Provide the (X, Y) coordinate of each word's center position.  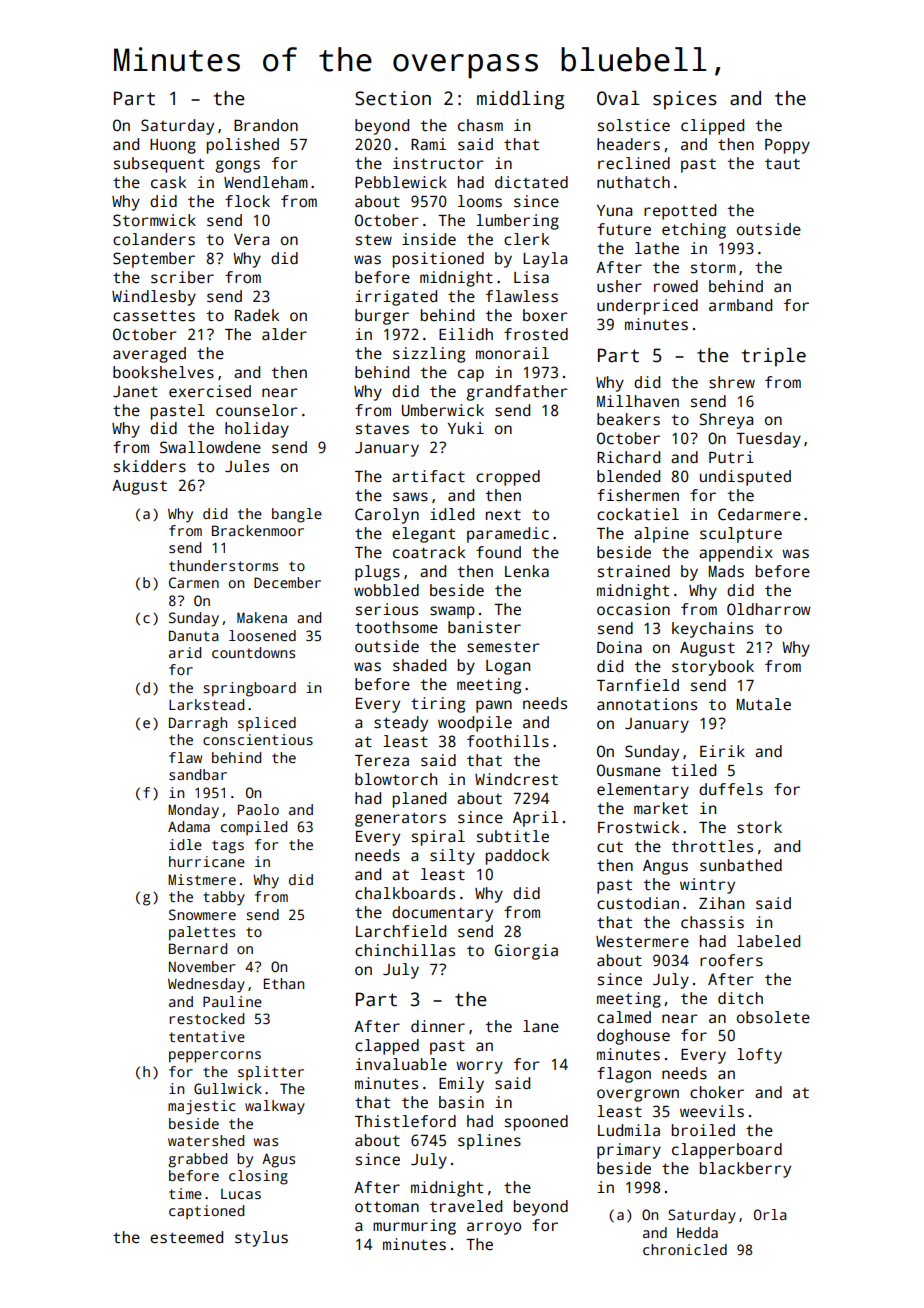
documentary (442, 914)
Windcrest (516, 779)
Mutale (764, 704)
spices (685, 100)
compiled (254, 828)
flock (247, 201)
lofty (759, 1056)
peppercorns (215, 1057)
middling (520, 100)
